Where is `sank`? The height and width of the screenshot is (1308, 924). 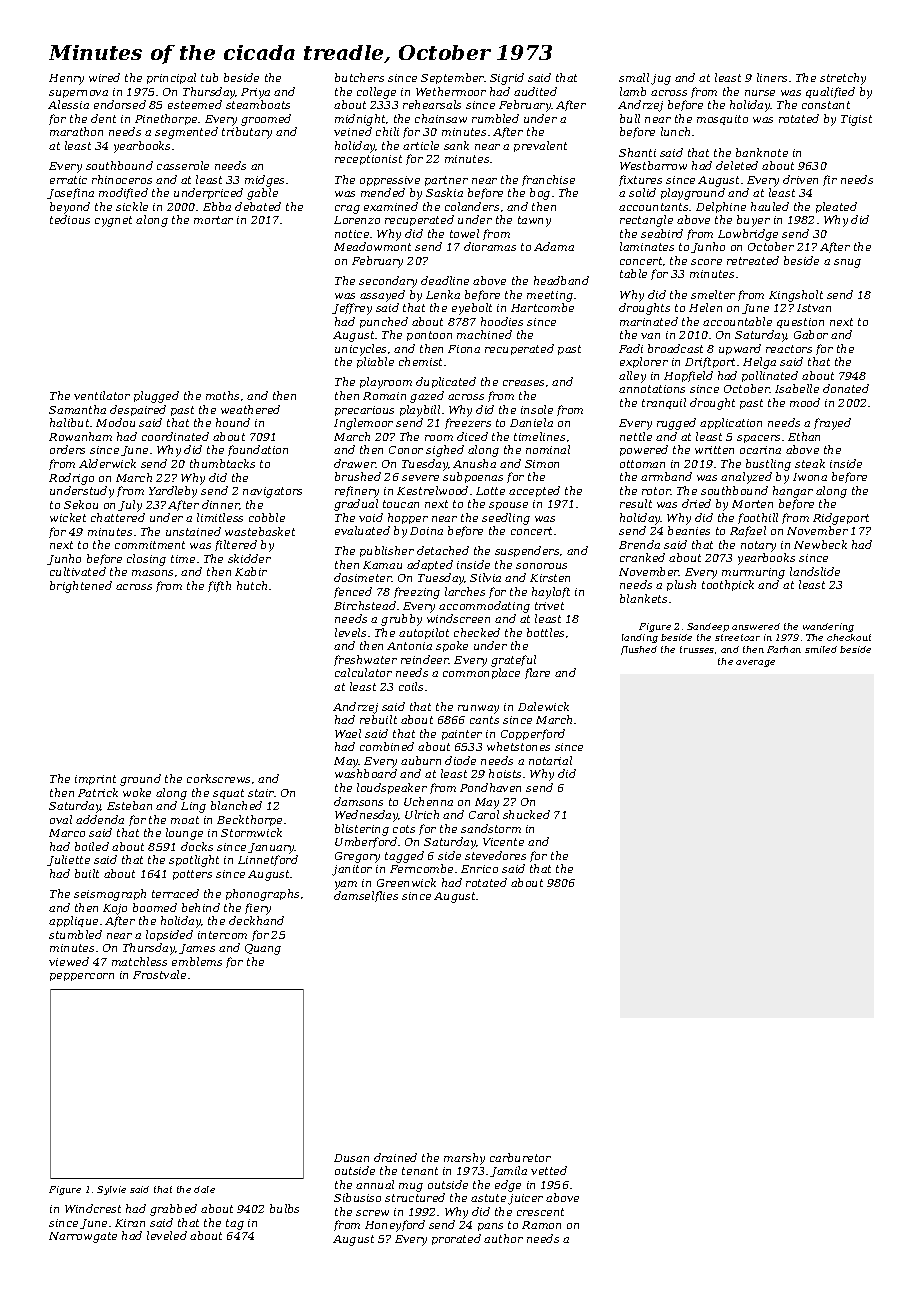 sank is located at coordinates (456, 145).
